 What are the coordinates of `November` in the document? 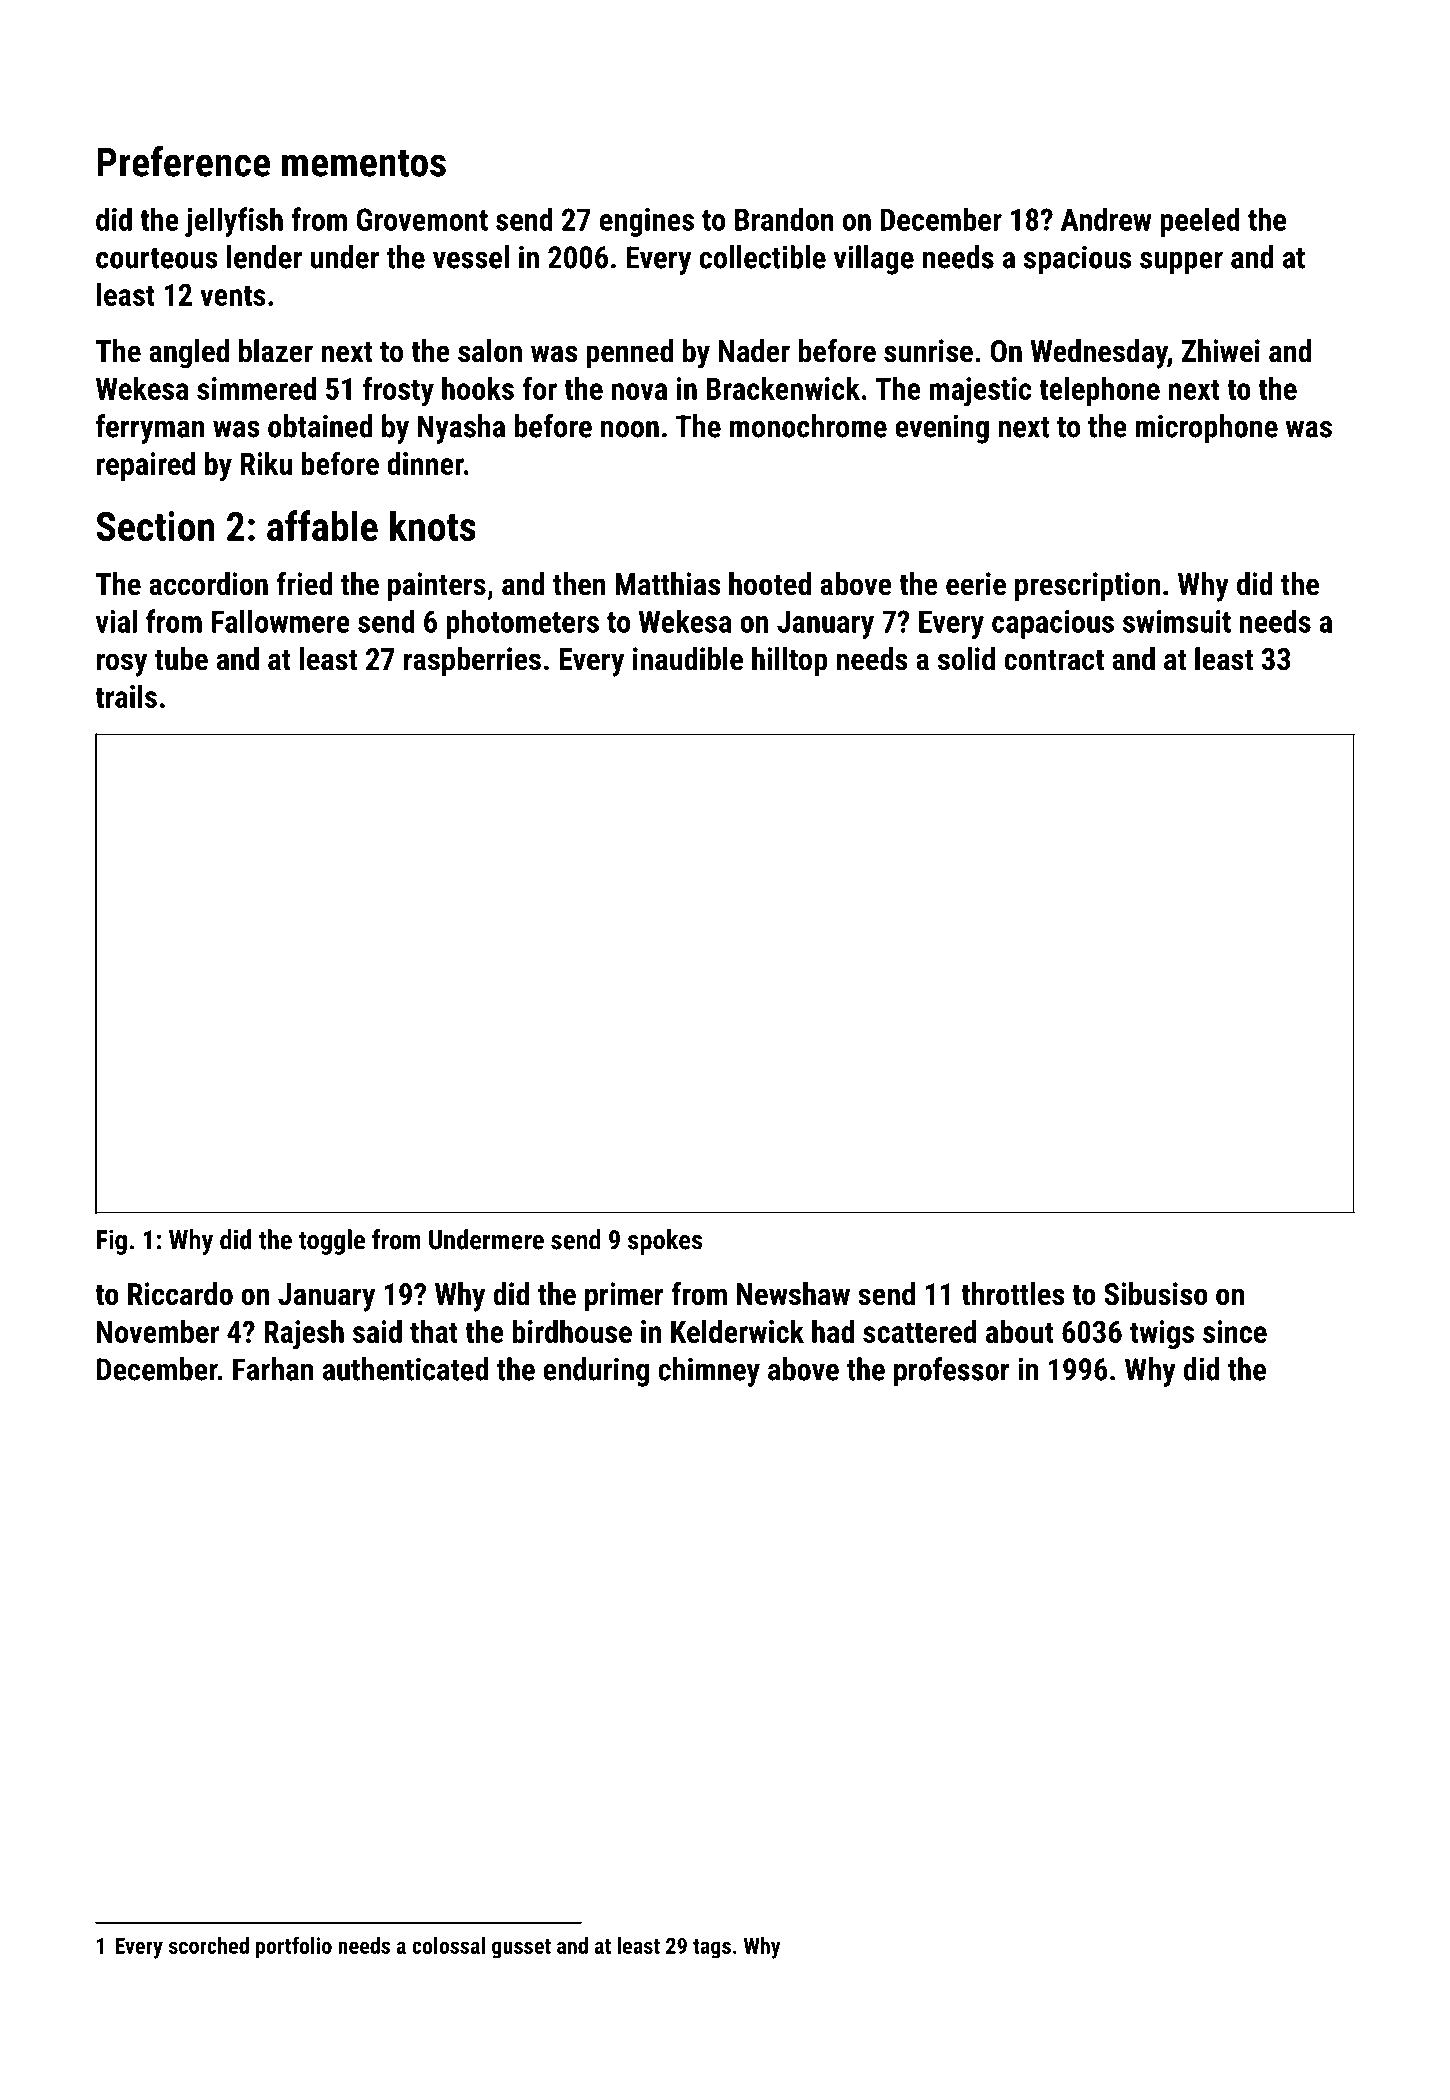 It's located at (158, 1331).
